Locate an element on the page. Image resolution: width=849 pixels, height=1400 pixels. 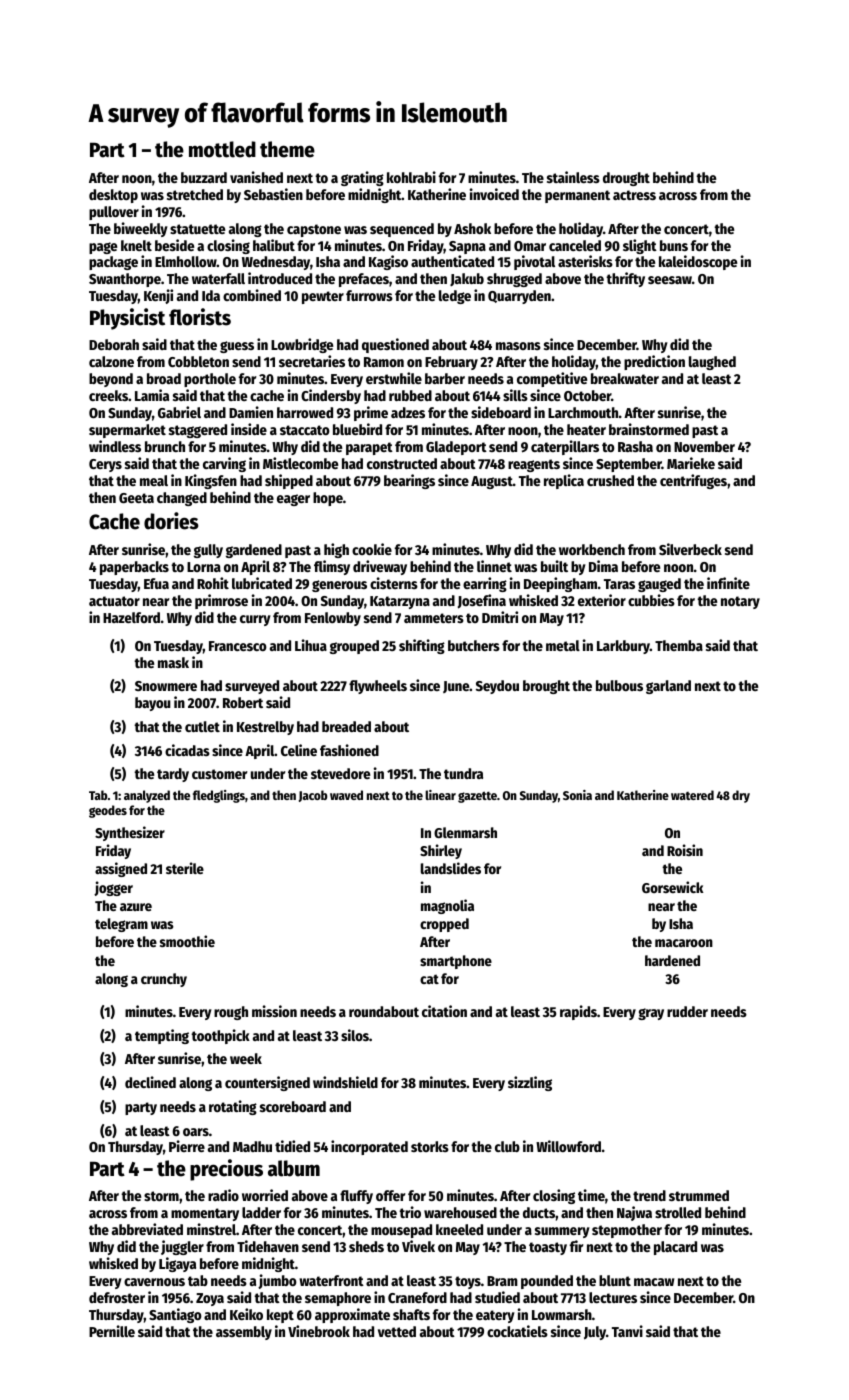
actress is located at coordinates (634, 195).
